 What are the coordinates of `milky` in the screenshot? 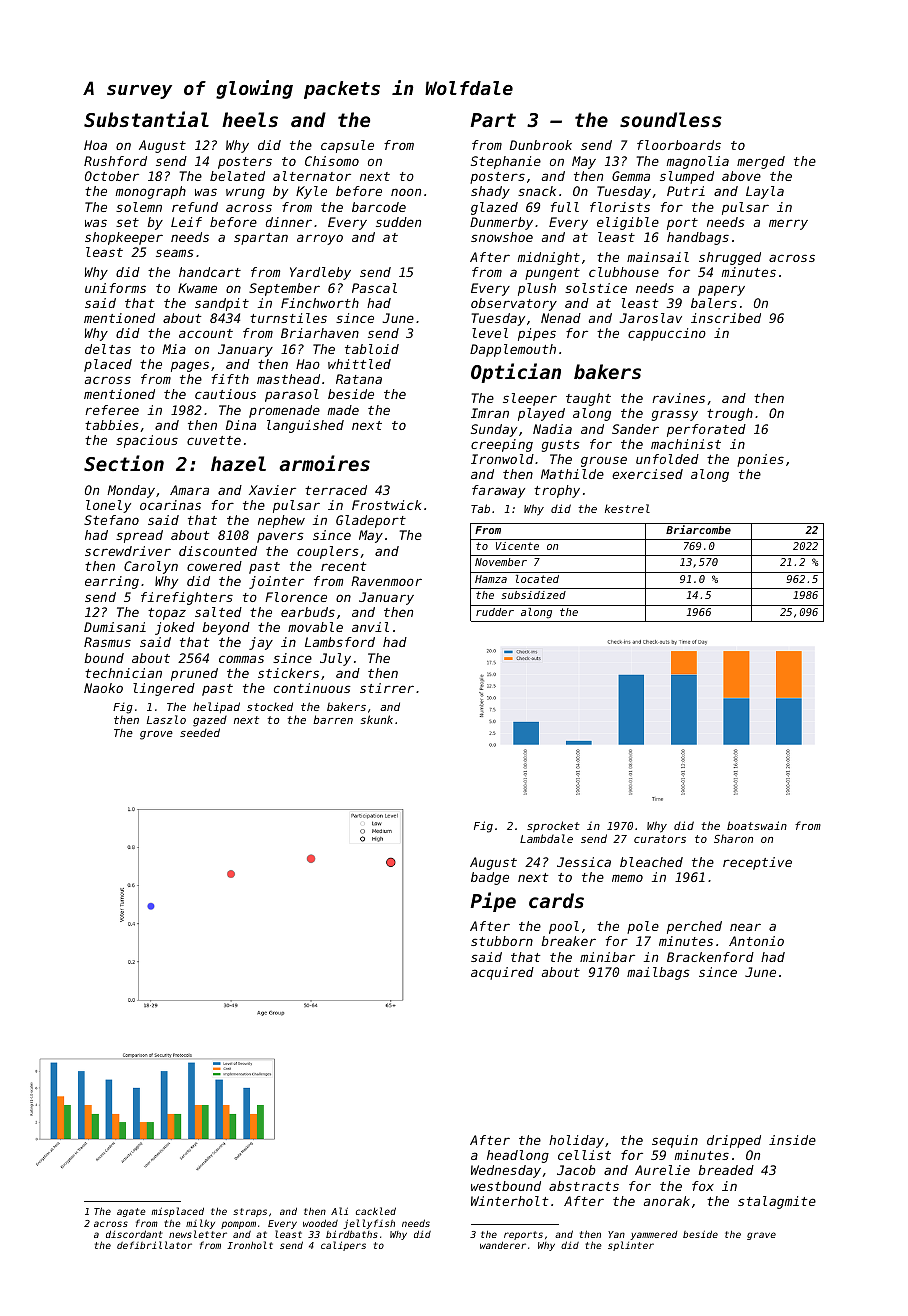 It's located at (200, 1224).
